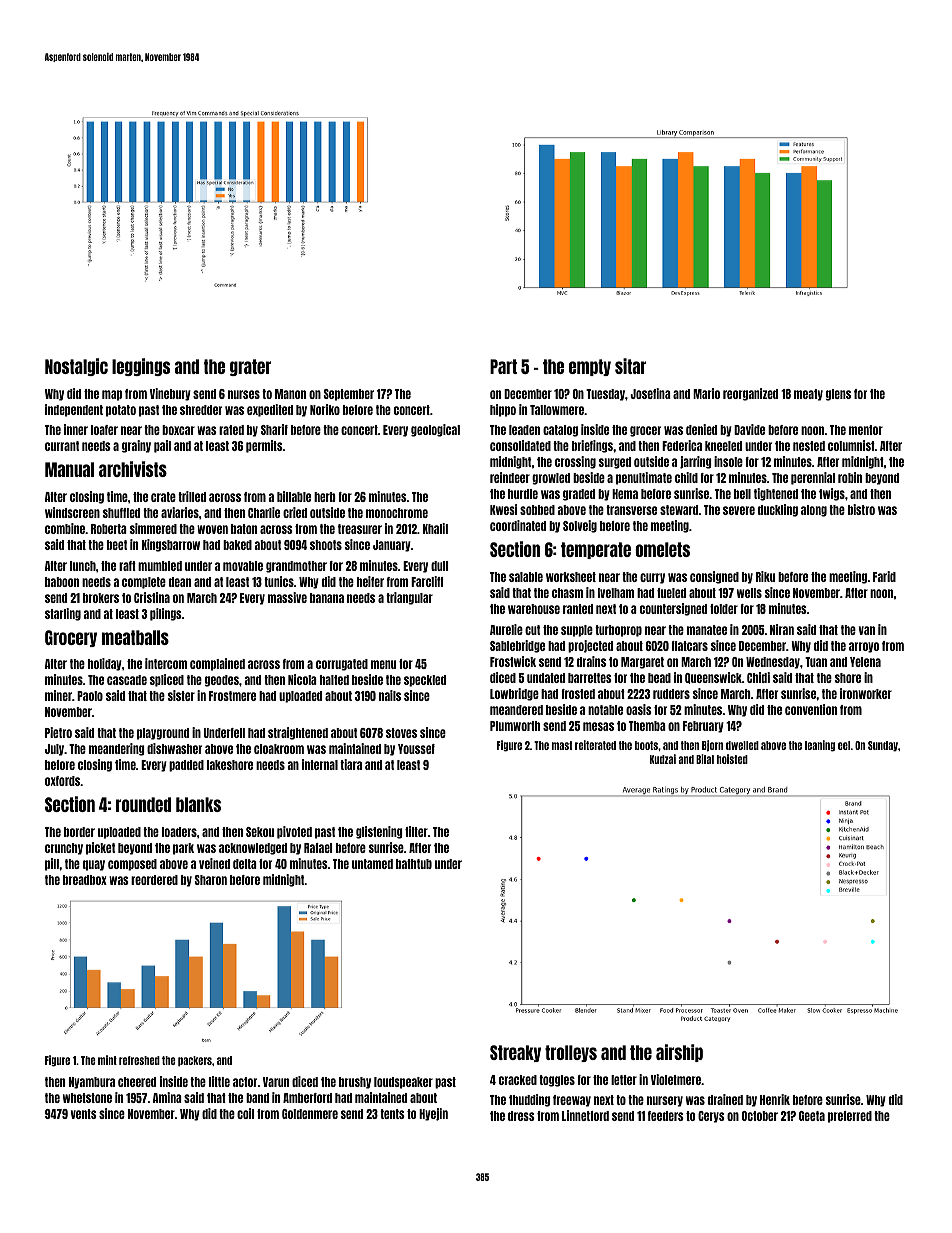 This image has width=952, height=1233. What do you see at coordinates (679, 1053) in the image?
I see `airship` at bounding box center [679, 1053].
